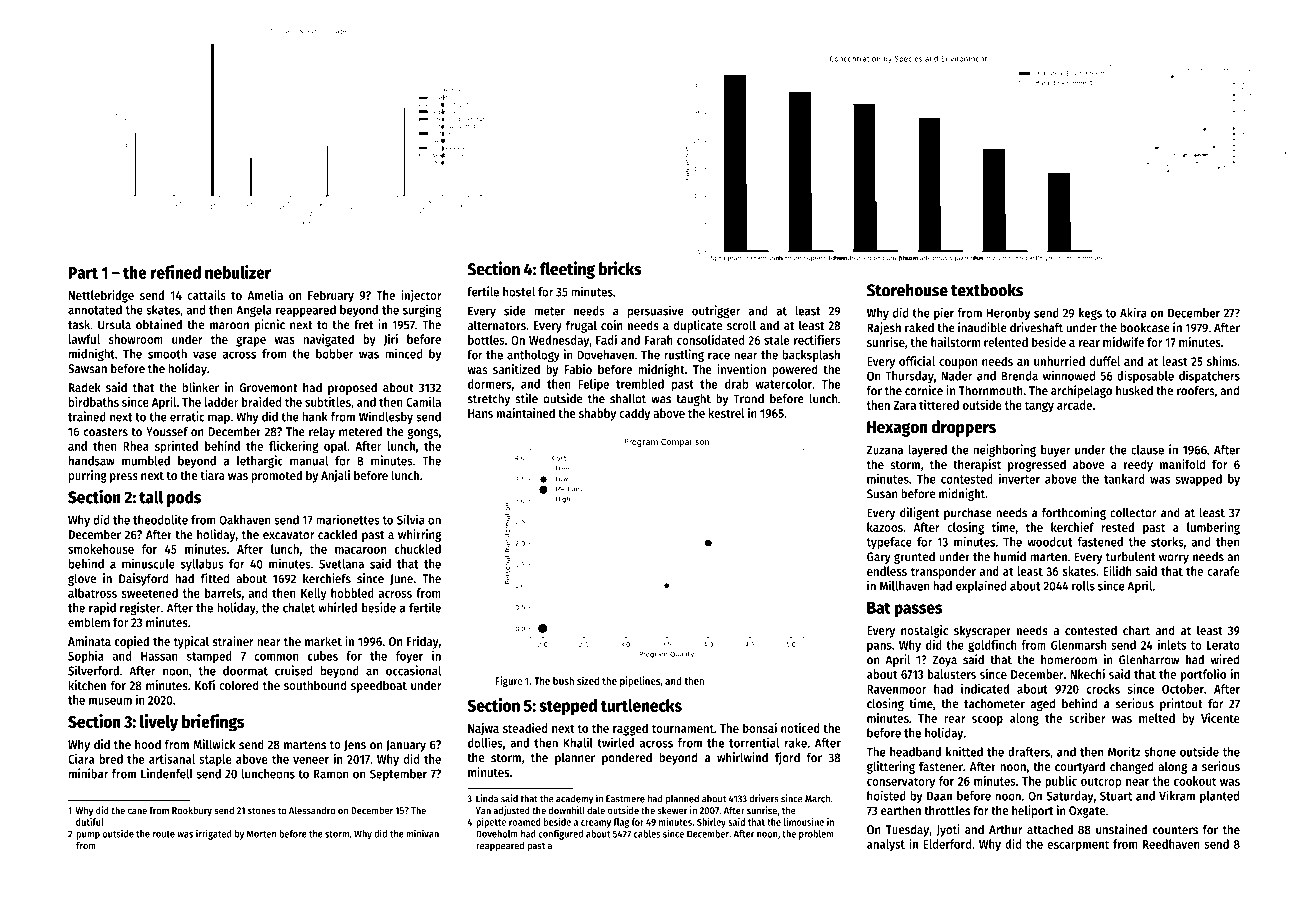 This page has width=1308, height=924. Describe the element at coordinates (84, 339) in the page. I see `lawful` at that location.
